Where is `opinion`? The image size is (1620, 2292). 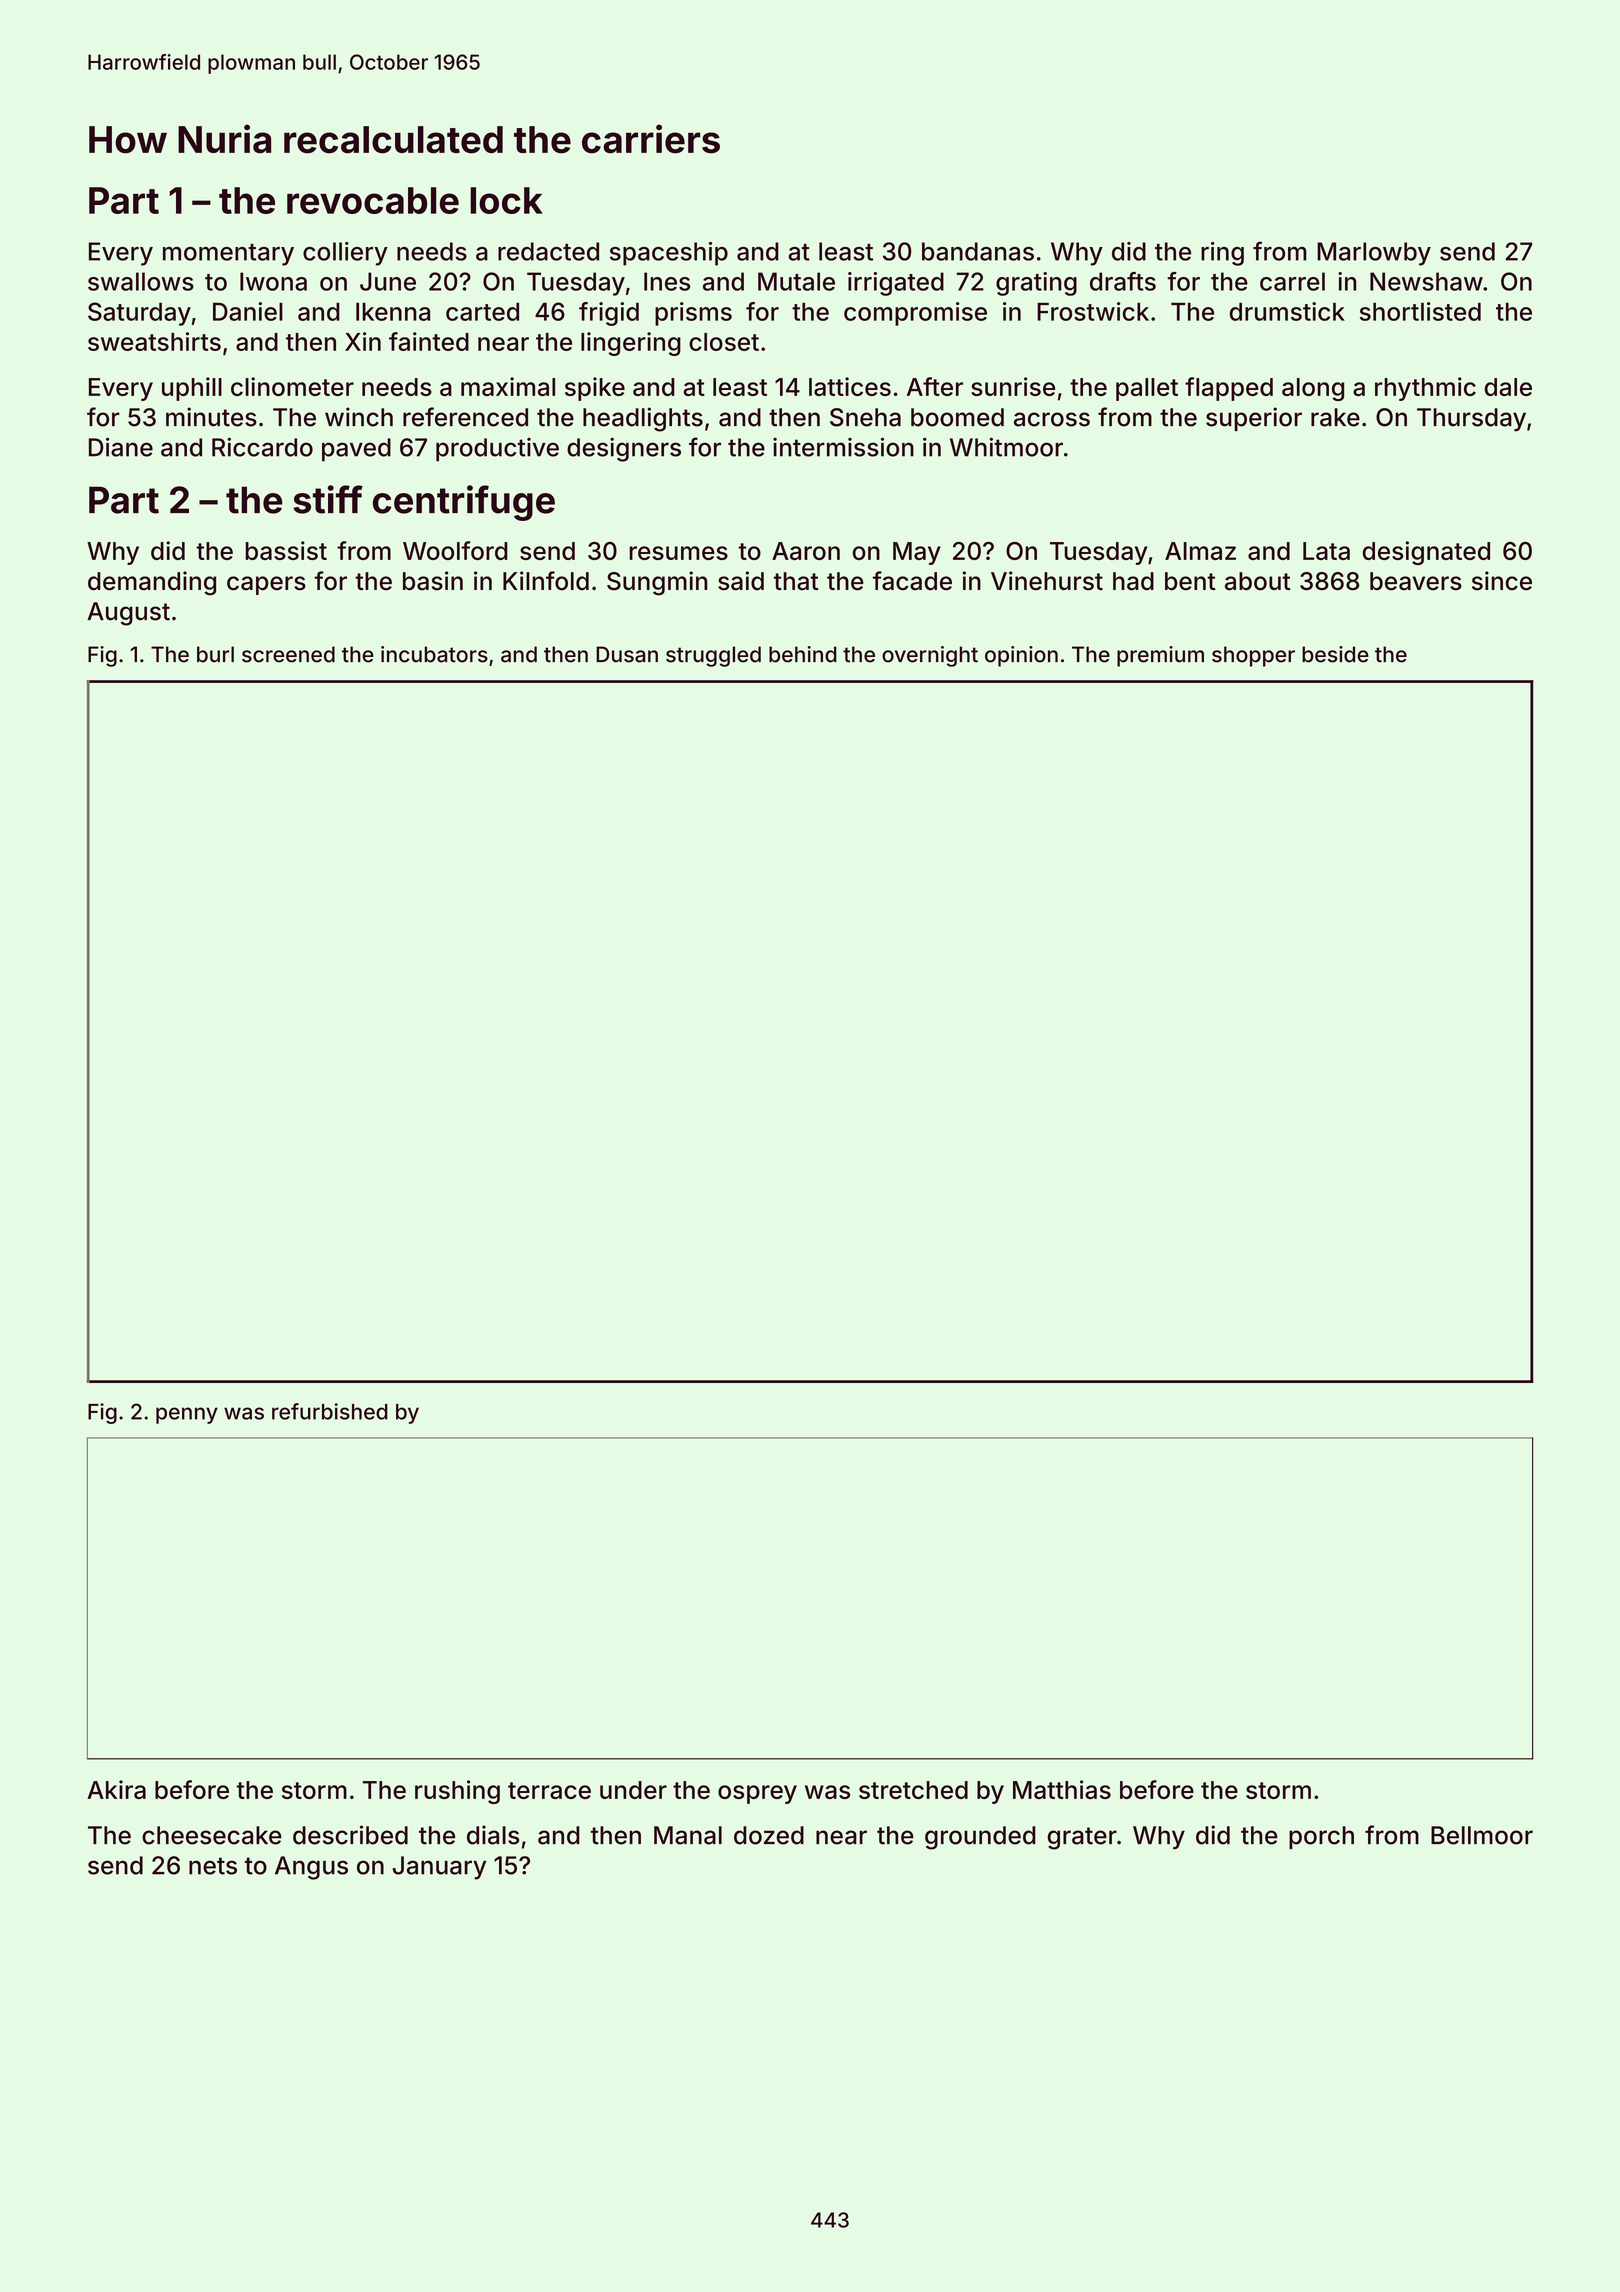
opinion is located at coordinates (1021, 656).
